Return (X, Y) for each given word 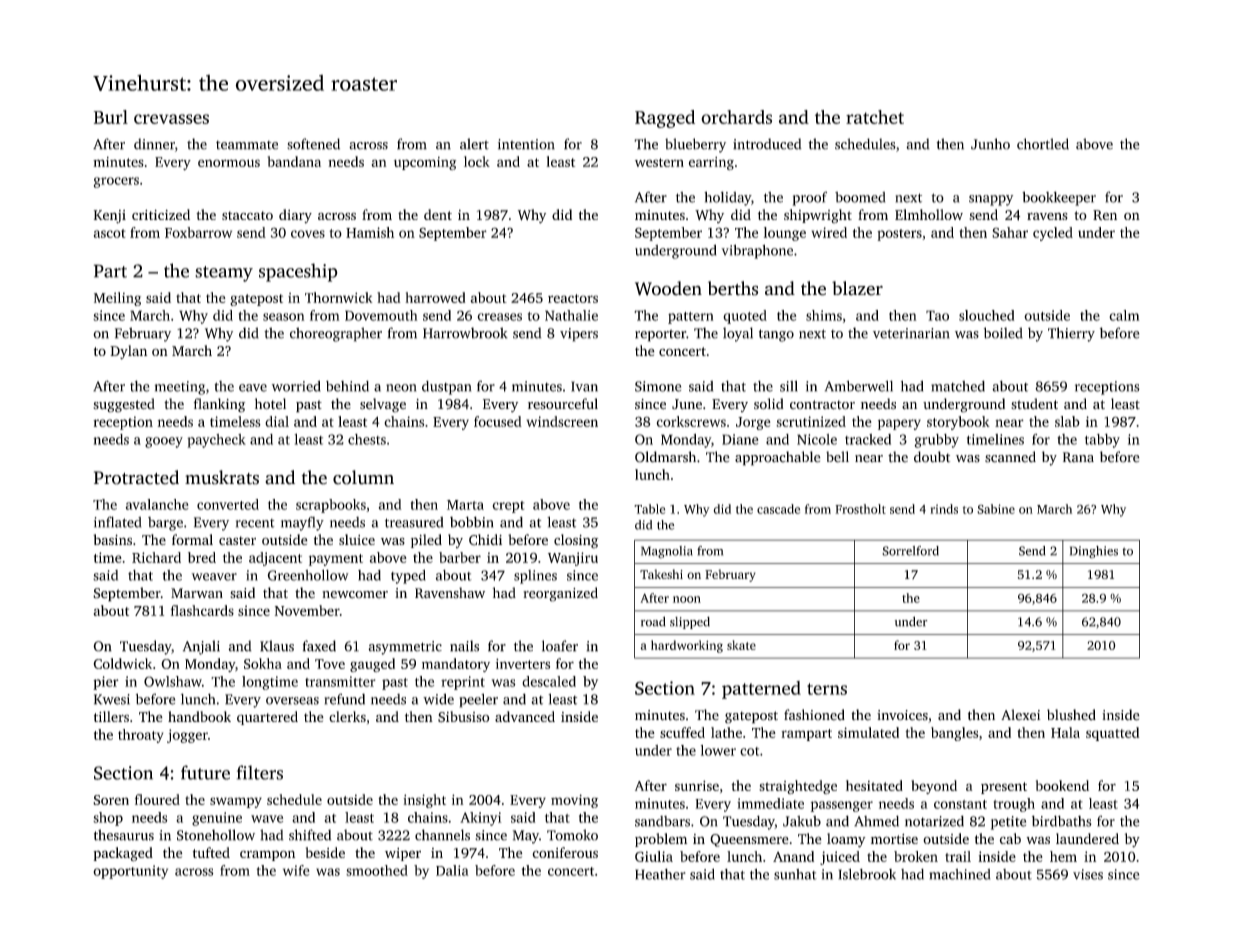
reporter (660, 335)
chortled (1043, 144)
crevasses (171, 119)
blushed (1071, 715)
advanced (525, 716)
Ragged (665, 119)
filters (260, 772)
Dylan (128, 352)
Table (649, 509)
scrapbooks (331, 506)
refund (345, 699)
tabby (1102, 441)
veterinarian (911, 333)
